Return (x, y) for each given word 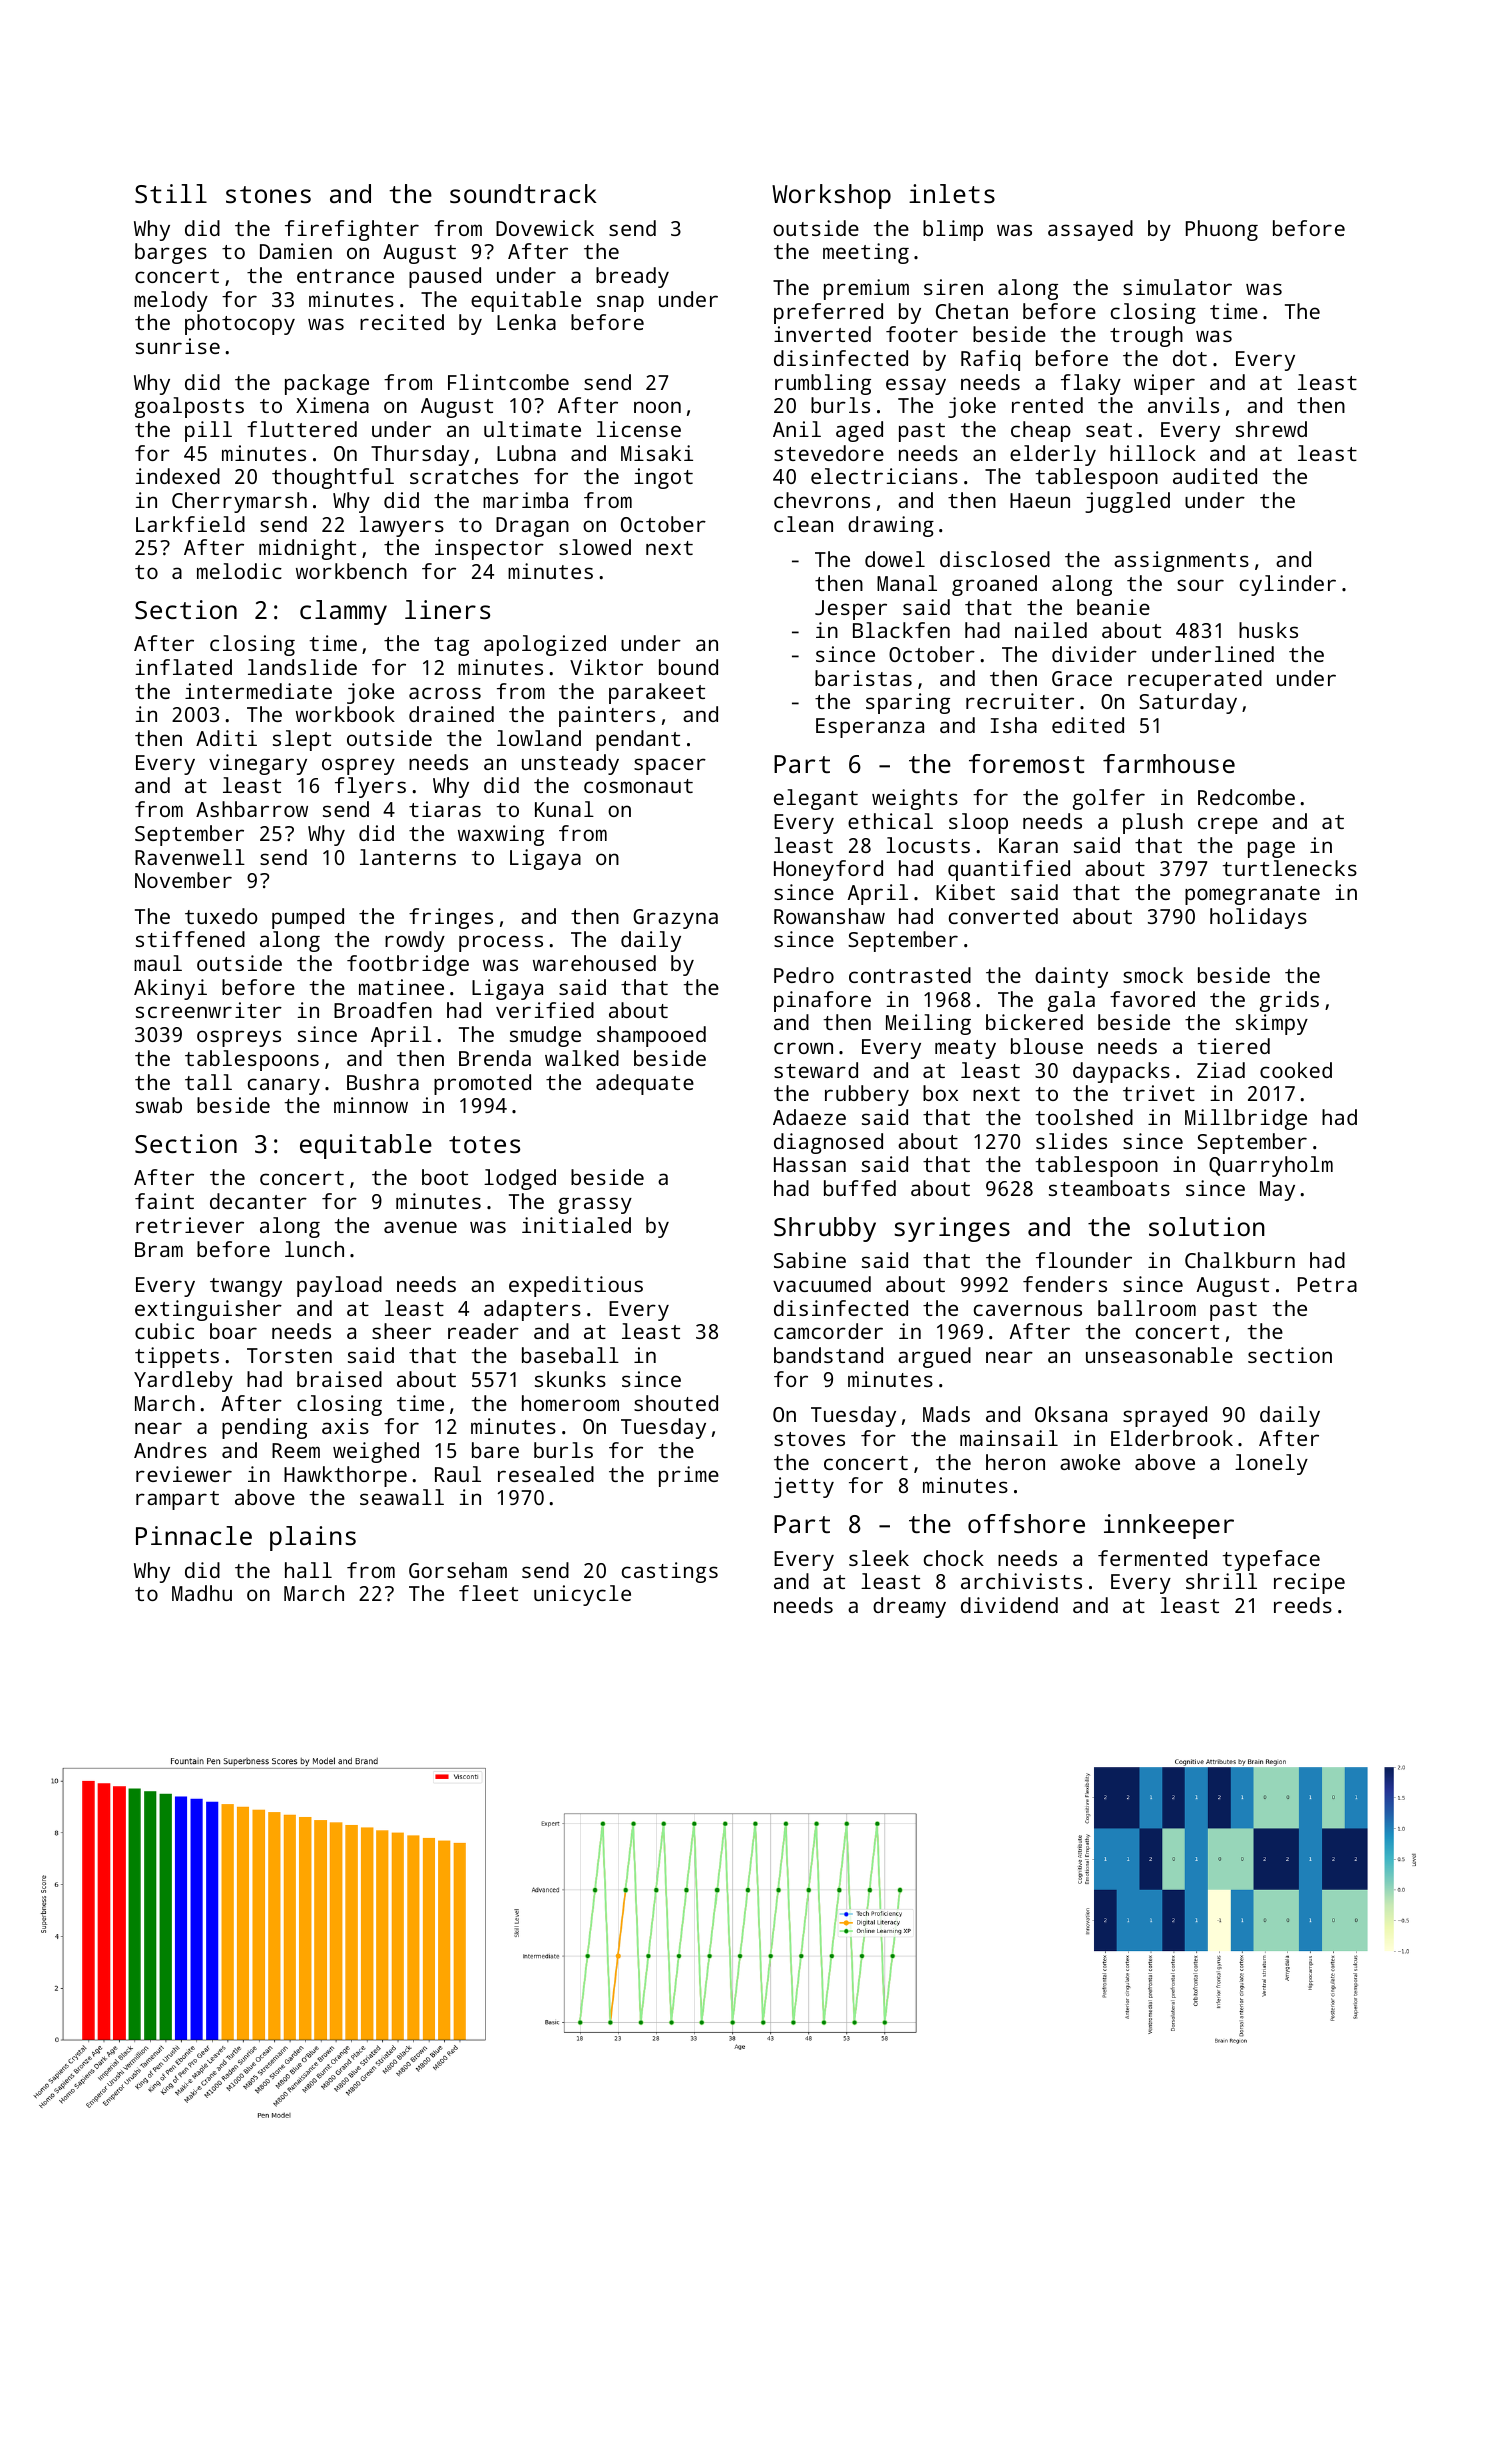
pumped (308, 918)
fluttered (302, 429)
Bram (159, 1249)
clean (803, 524)
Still (171, 193)
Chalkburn (1240, 1260)
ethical (890, 821)
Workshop (831, 196)
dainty (1071, 977)
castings (670, 1572)
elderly (1053, 455)
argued (934, 1357)
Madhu (202, 1593)
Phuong (1222, 230)
